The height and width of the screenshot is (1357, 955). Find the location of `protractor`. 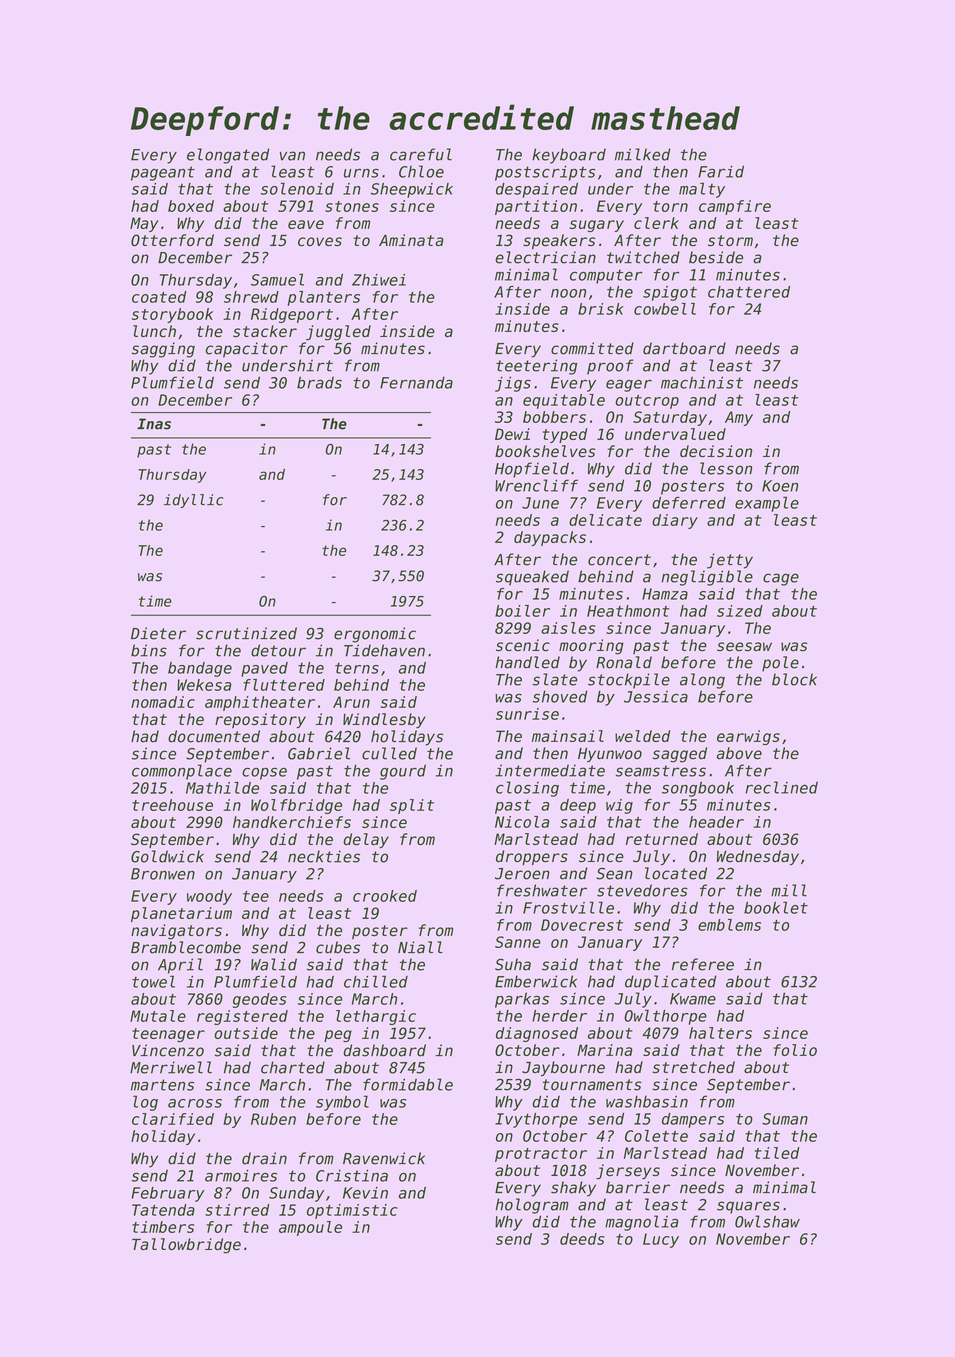

protractor is located at coordinates (541, 1155).
